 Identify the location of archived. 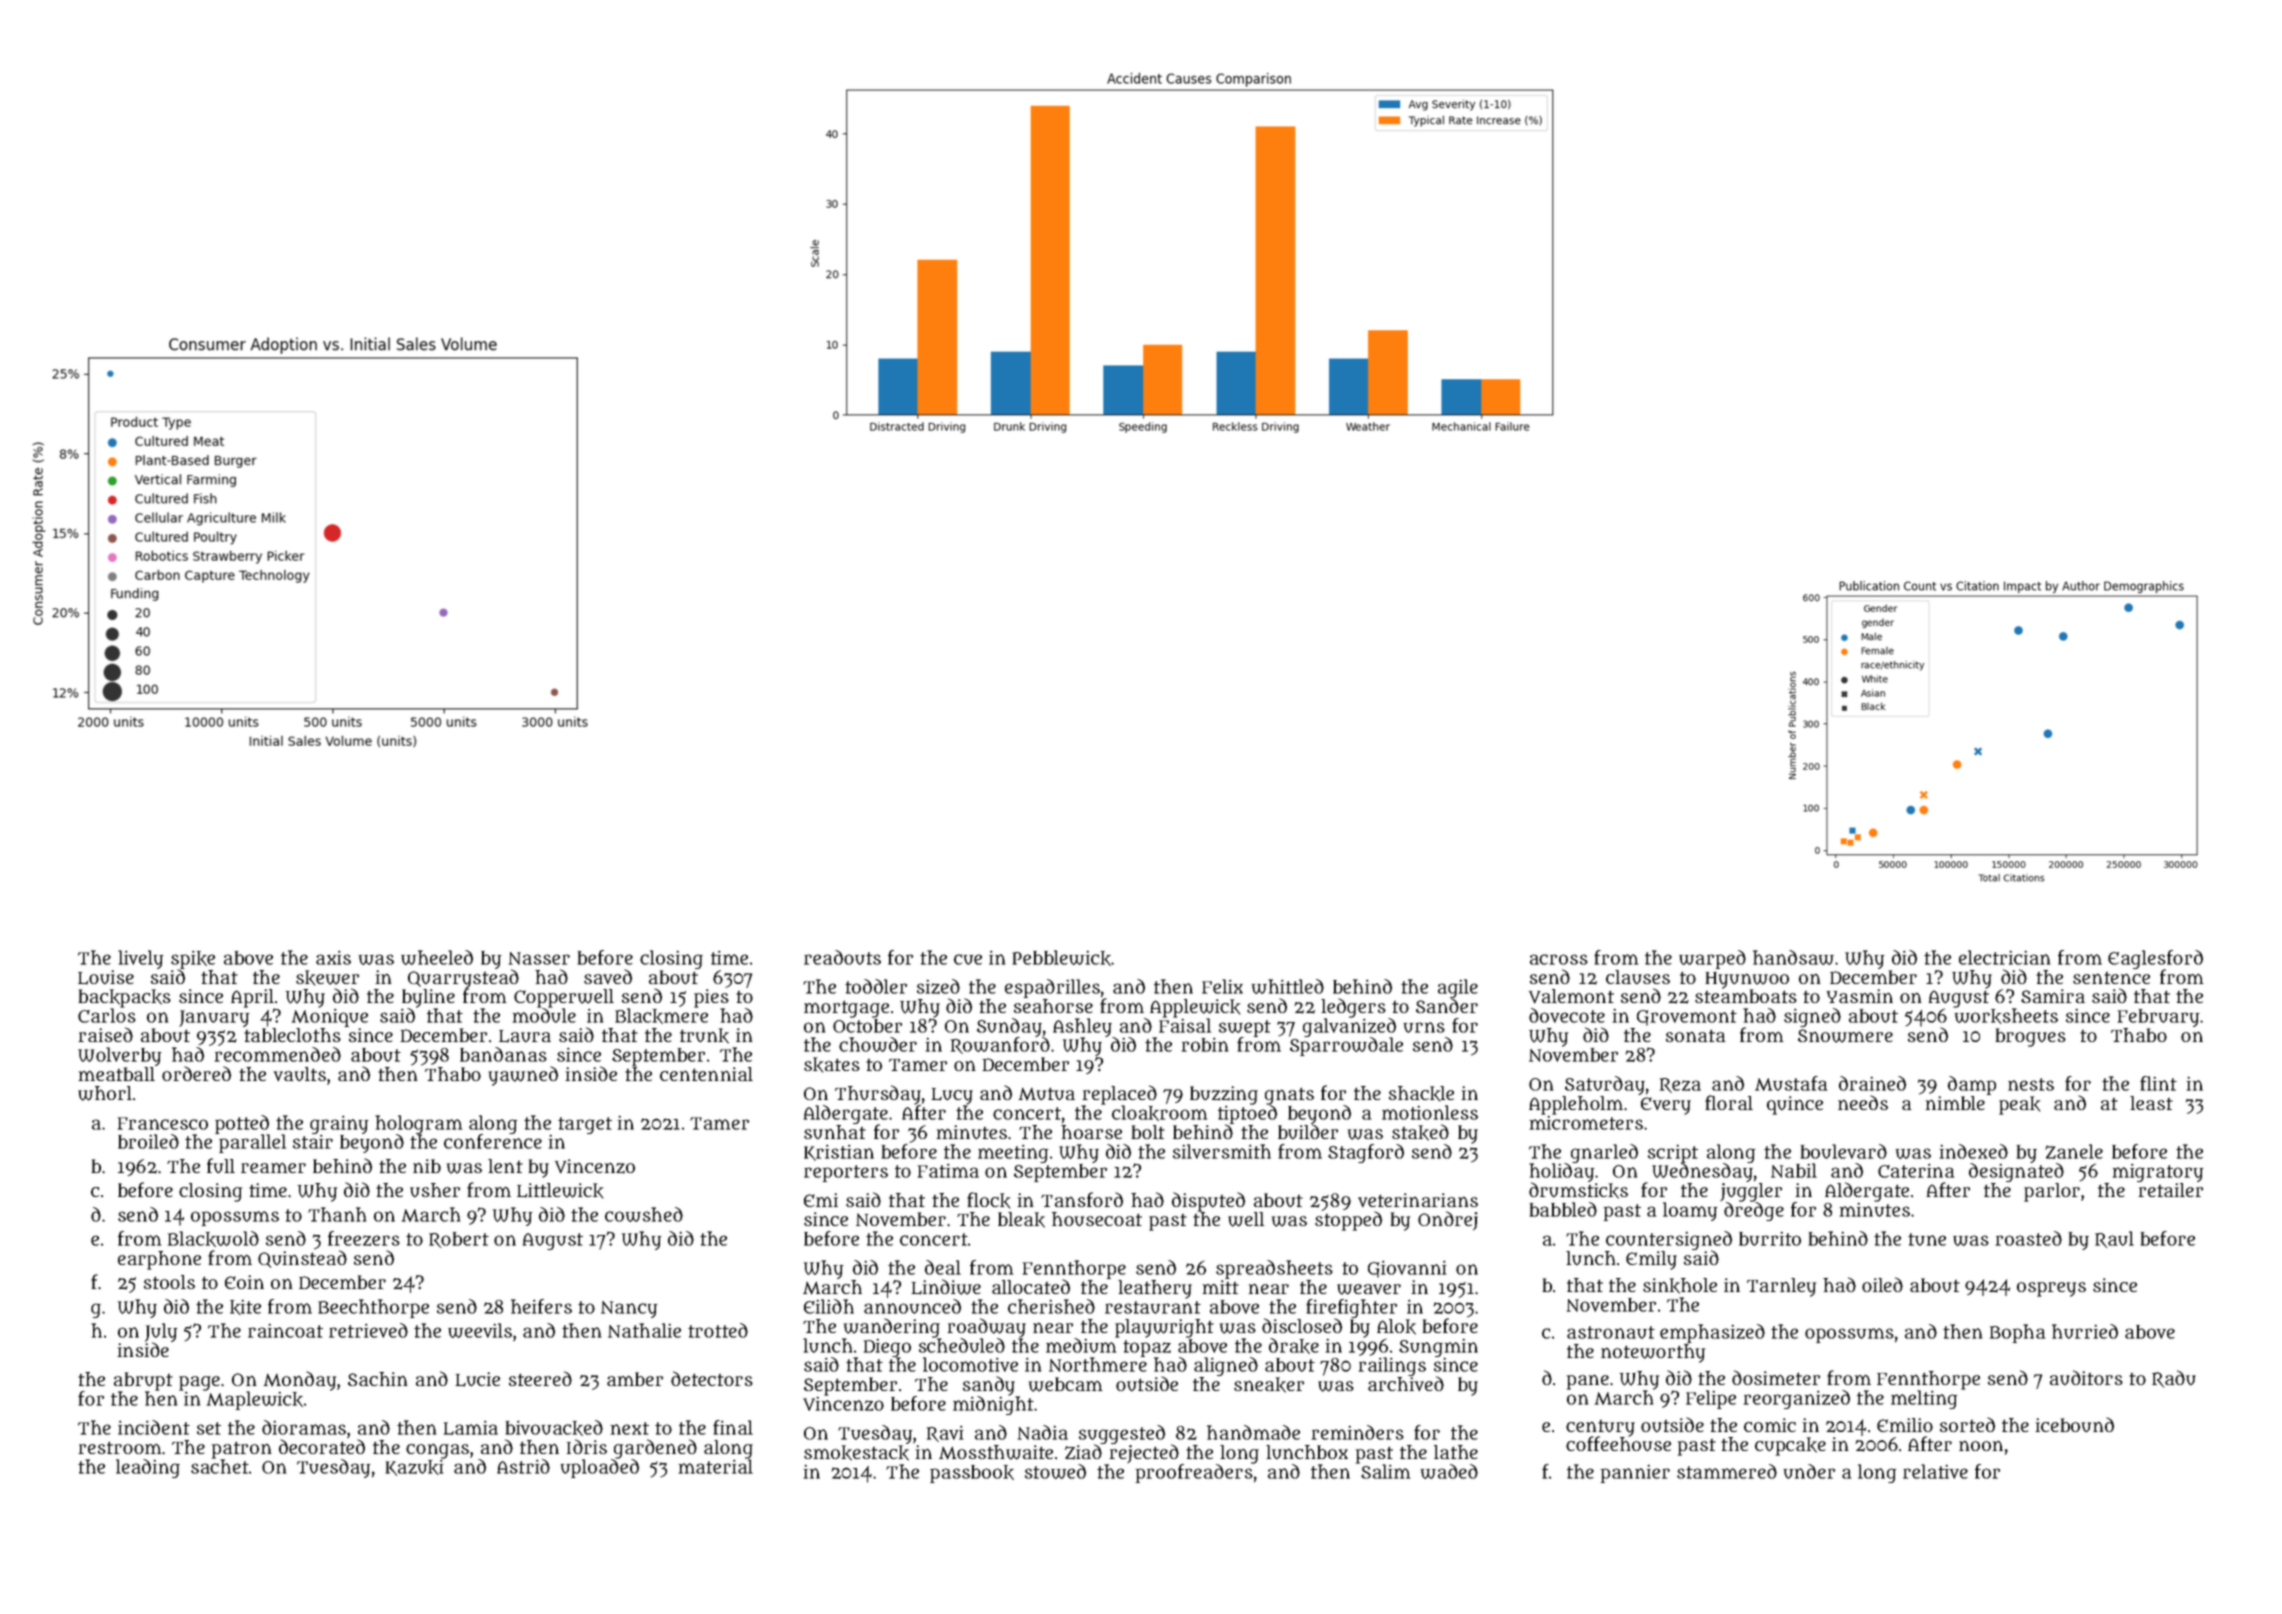
(1406, 1384).
